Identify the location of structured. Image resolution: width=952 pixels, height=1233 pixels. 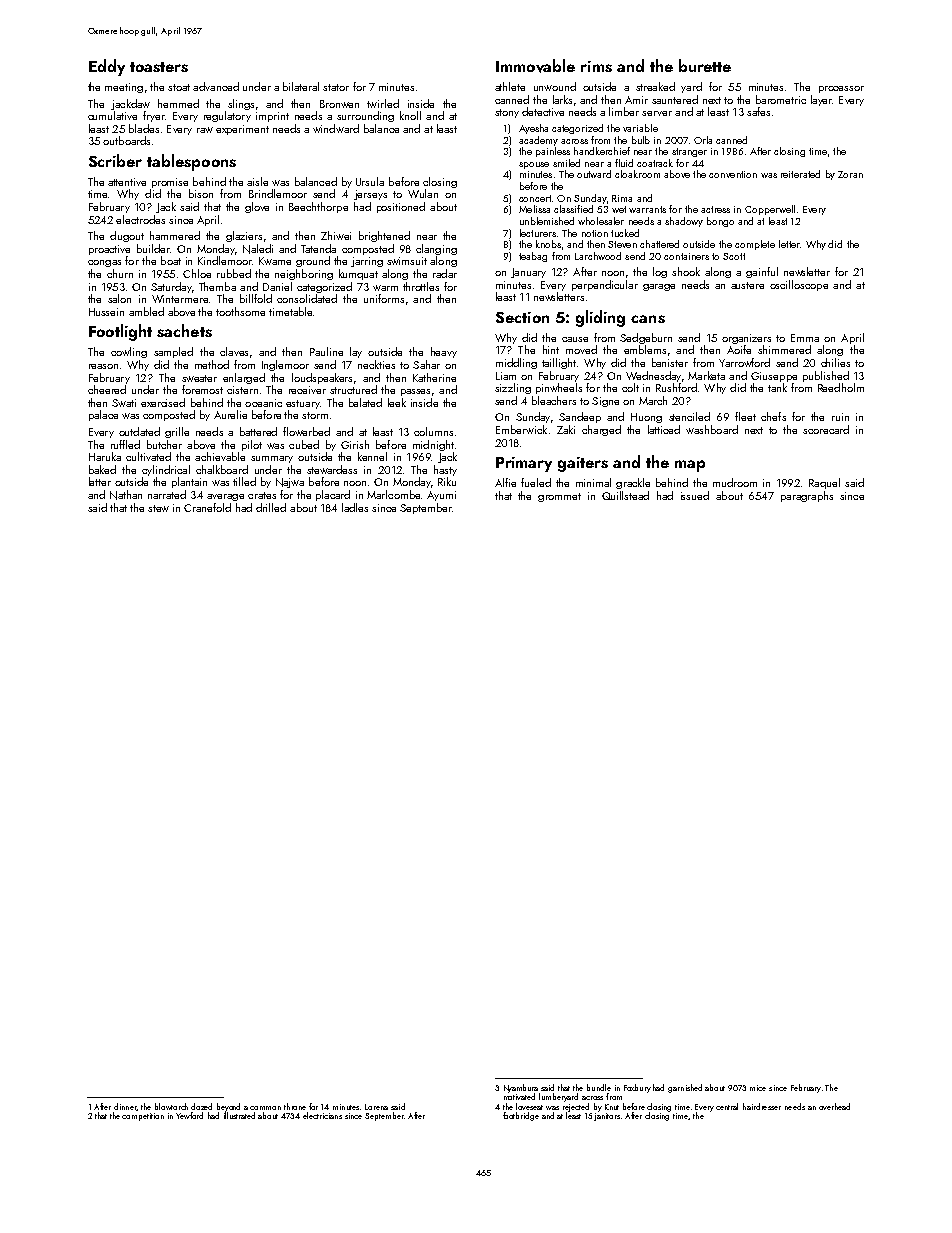
(353, 389).
